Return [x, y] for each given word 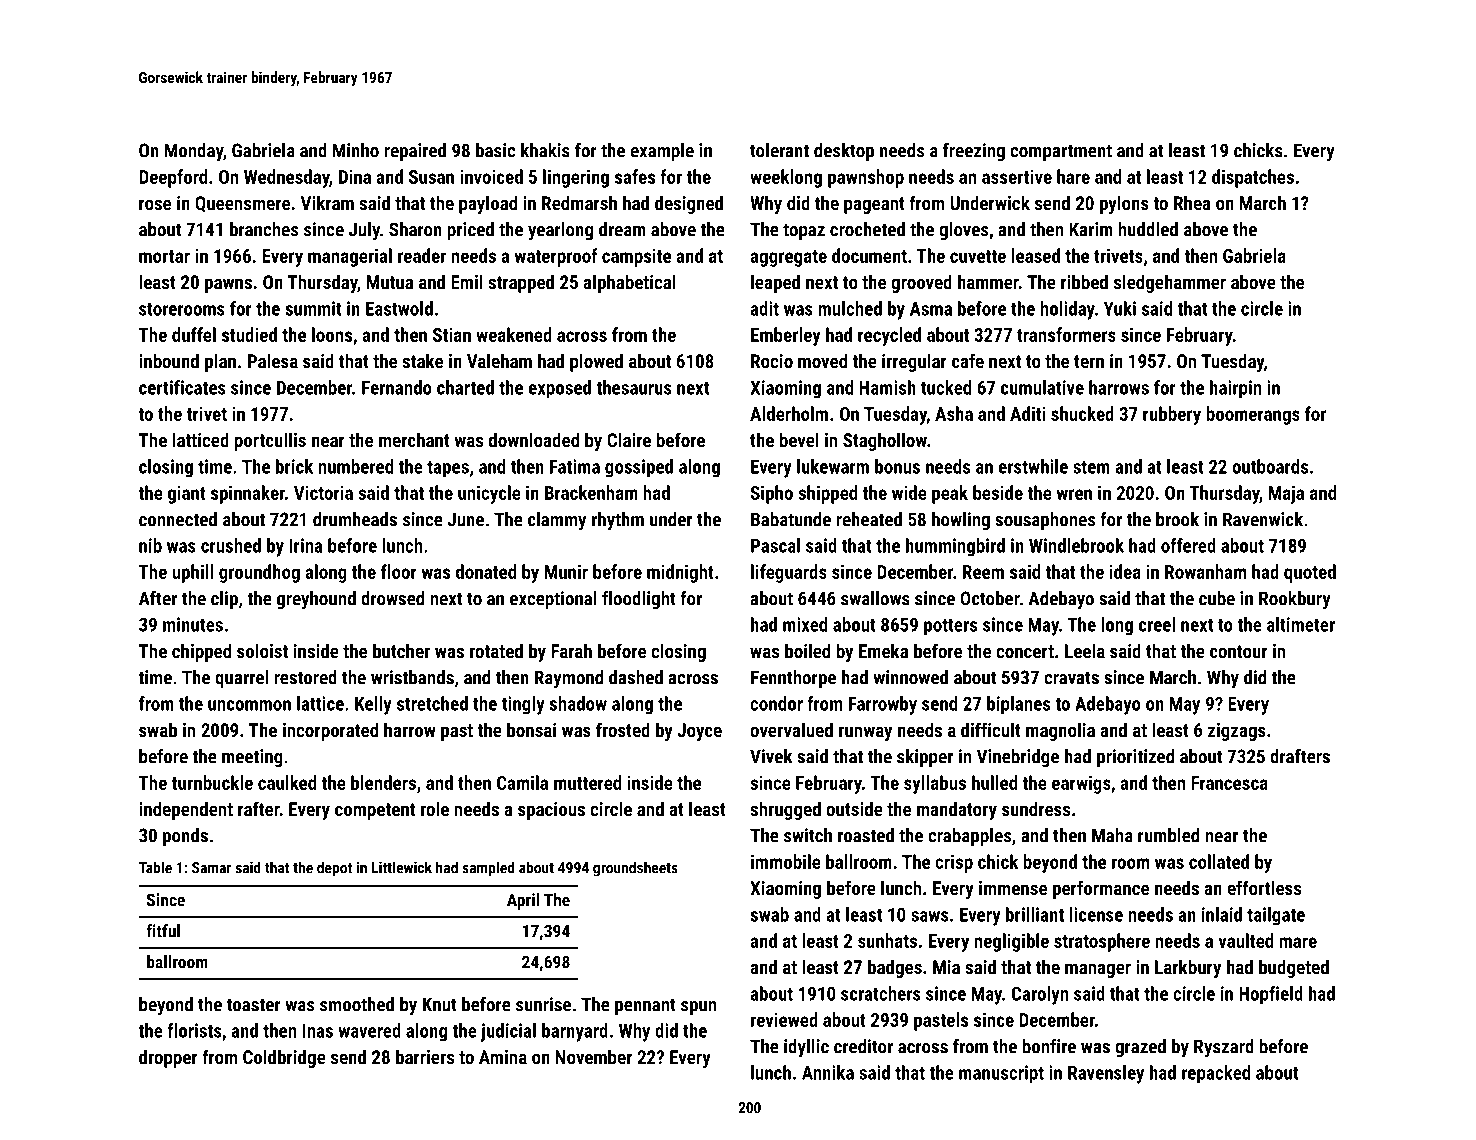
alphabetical [629, 283]
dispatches [1253, 178]
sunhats [887, 940]
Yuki [1120, 308]
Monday [194, 152]
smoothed [357, 1004]
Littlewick [402, 867]
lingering [576, 178]
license [1096, 914]
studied [249, 334]
